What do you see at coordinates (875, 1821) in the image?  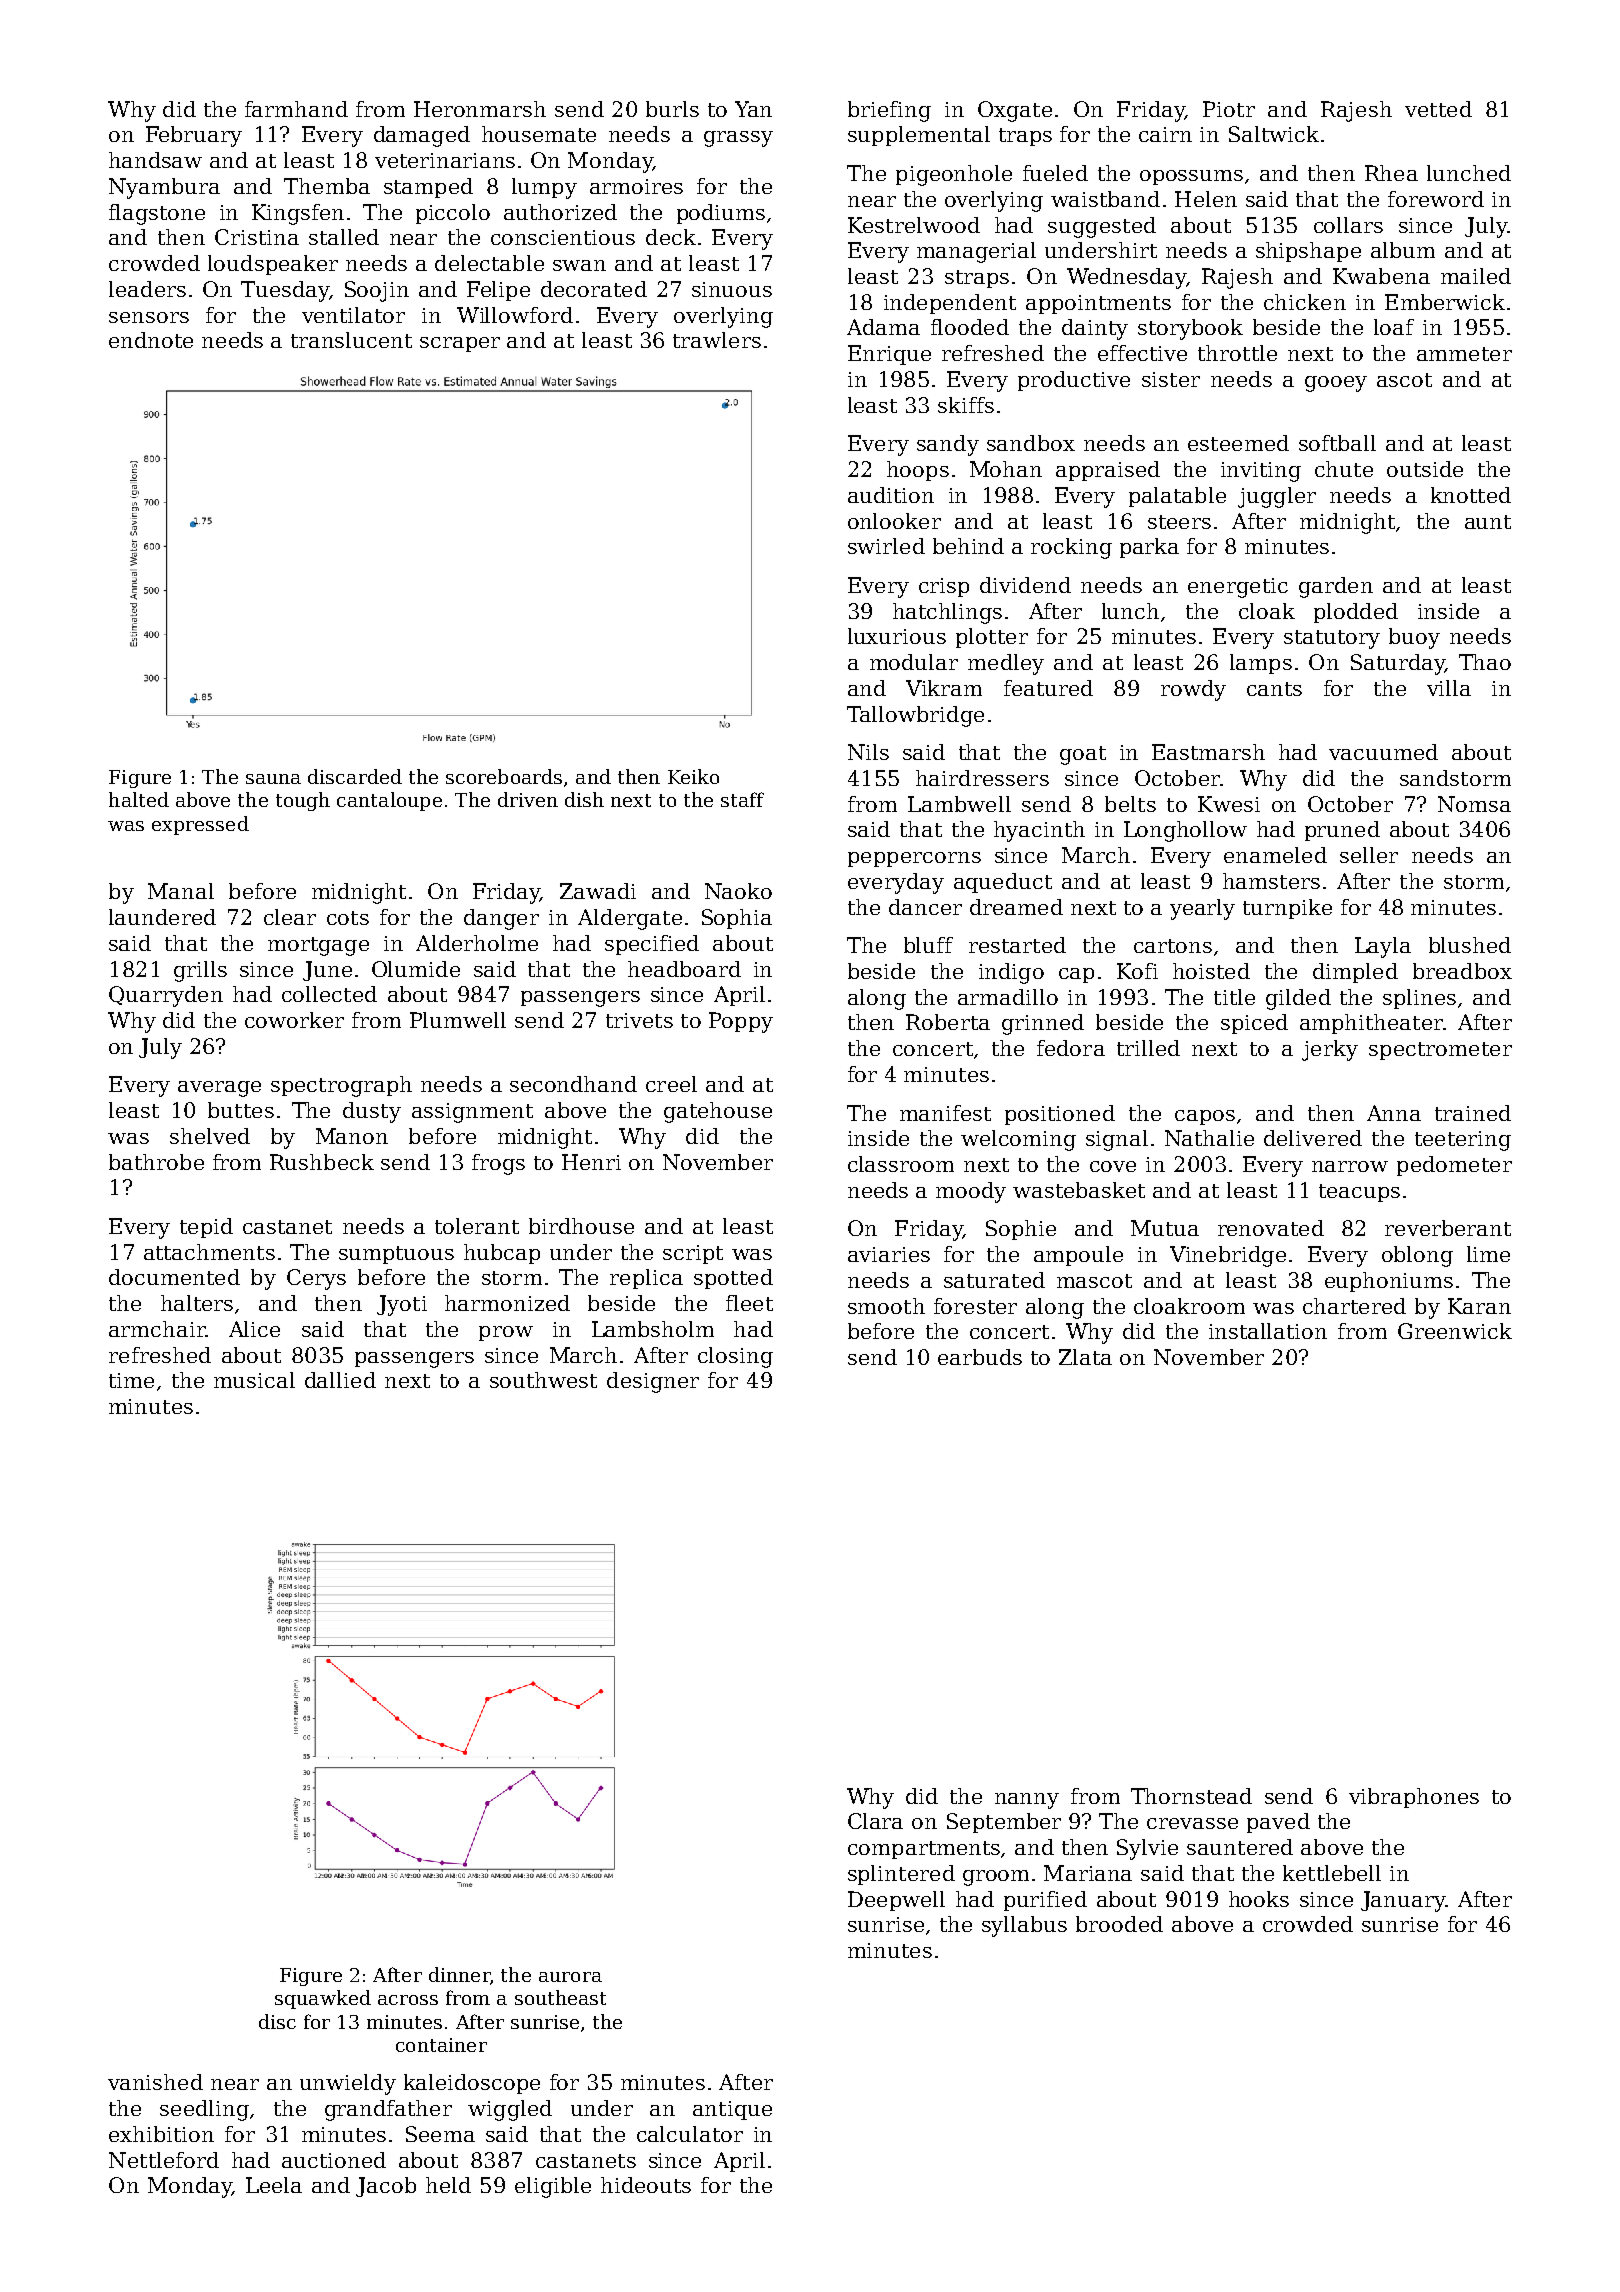 I see `Clara` at bounding box center [875, 1821].
